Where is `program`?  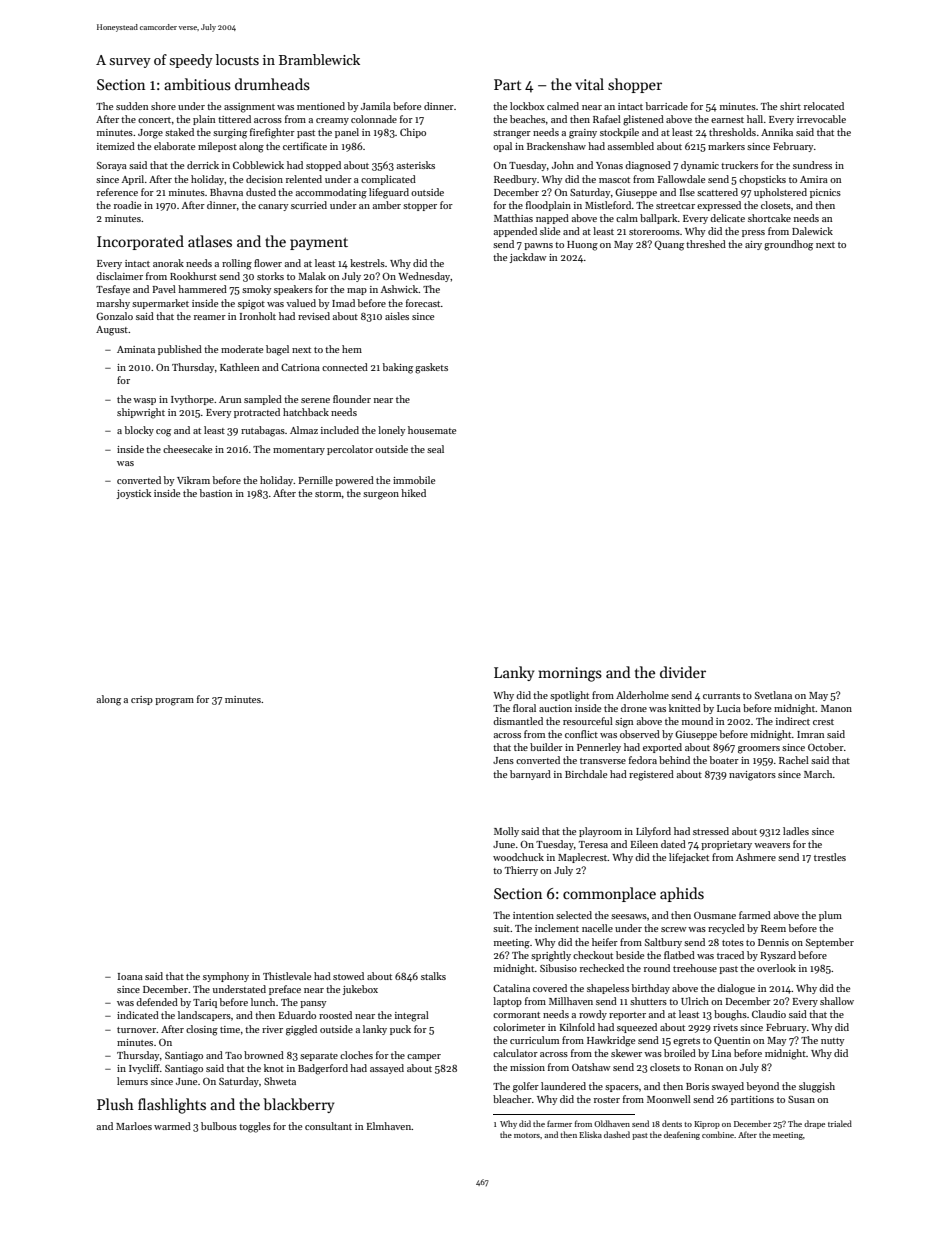
program is located at coordinates (174, 702).
